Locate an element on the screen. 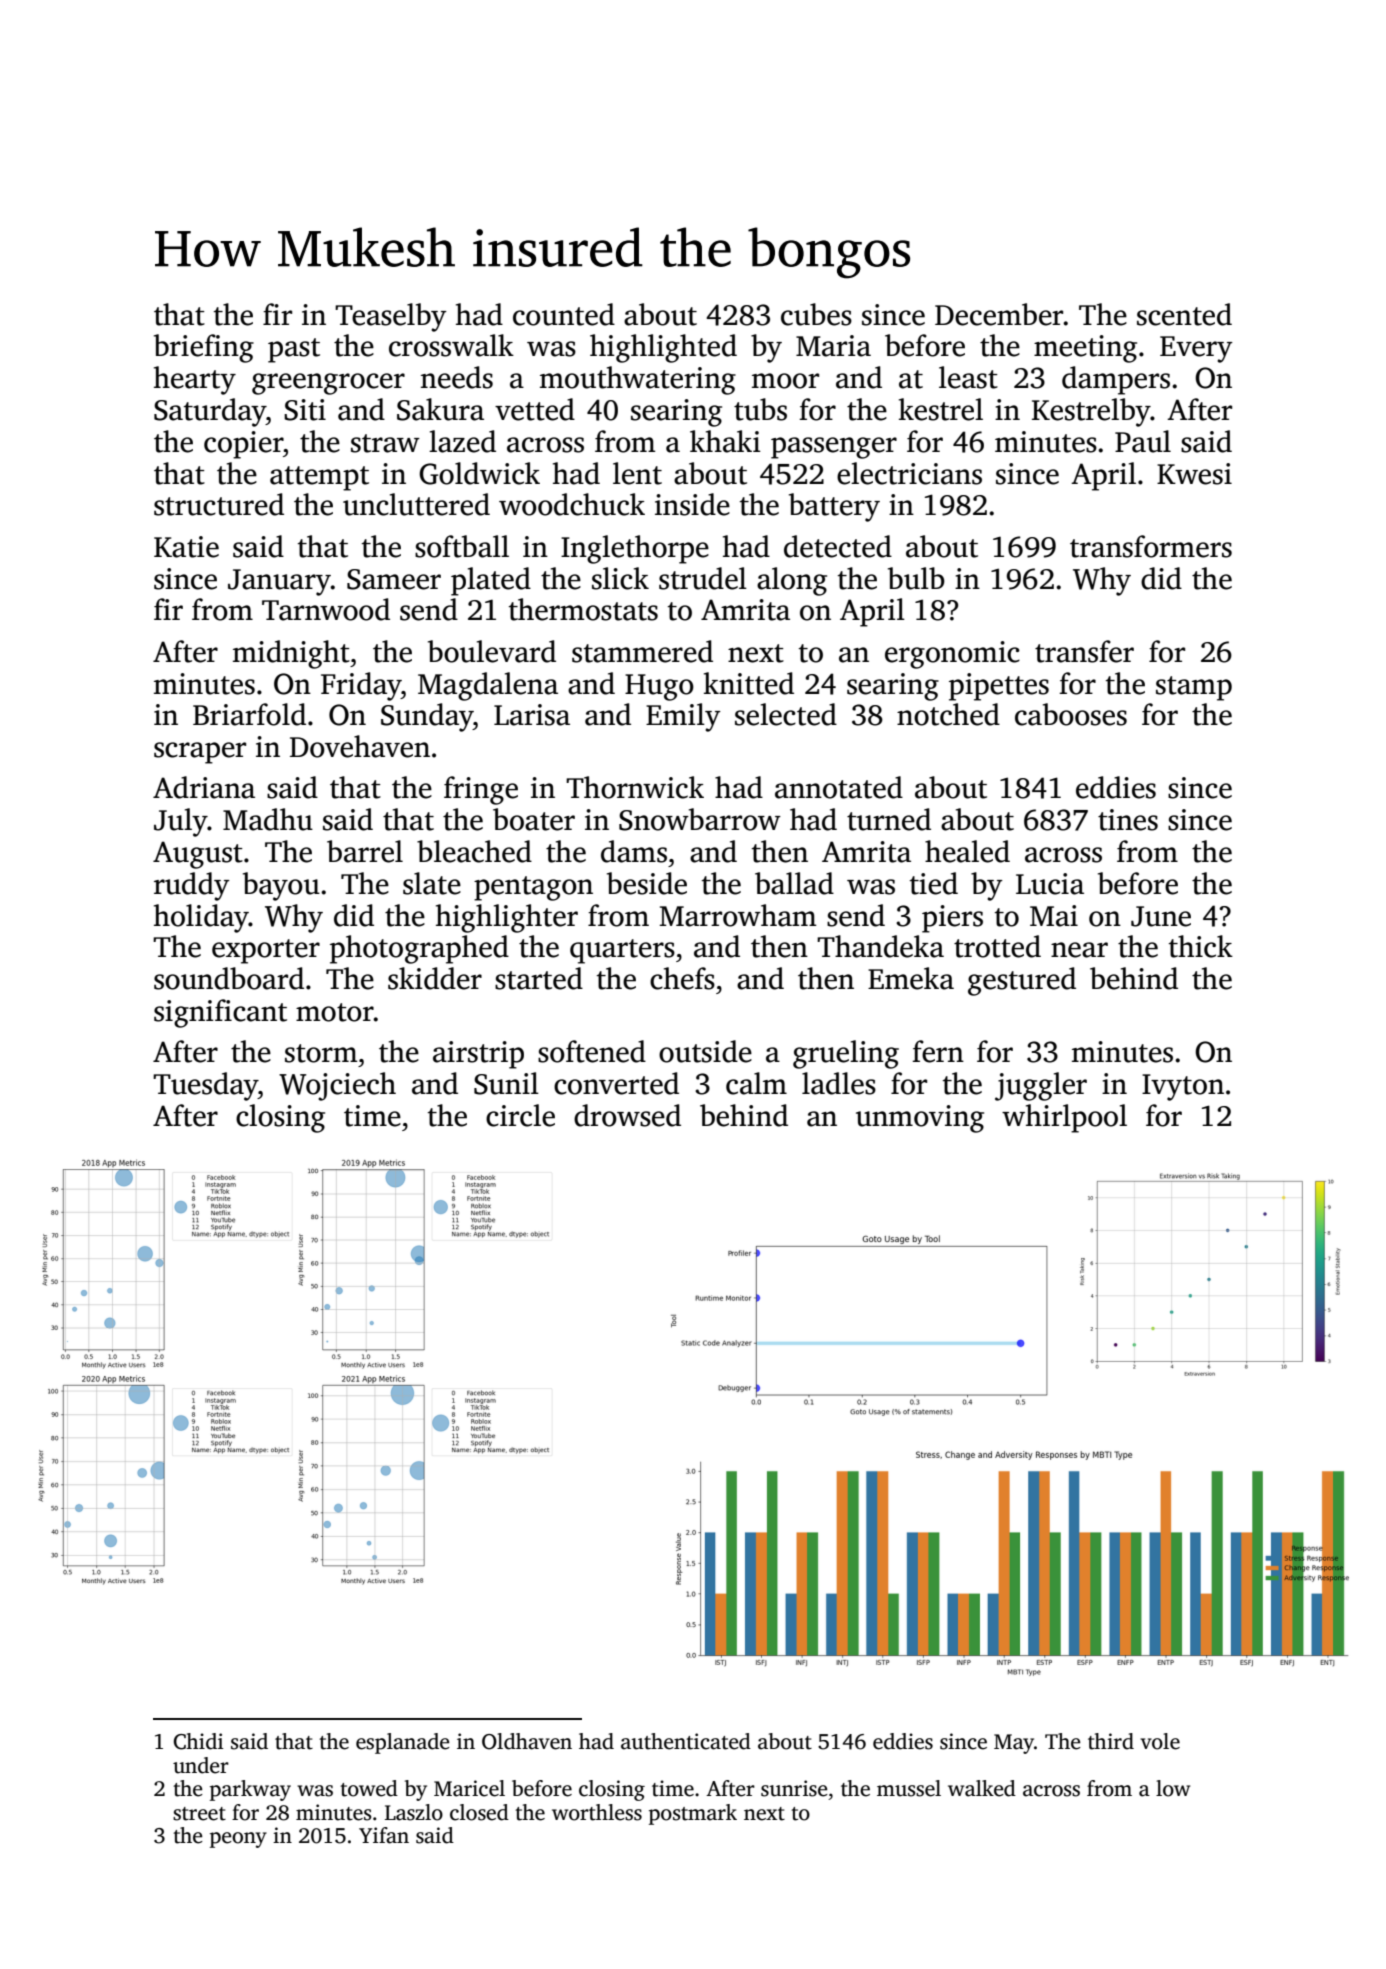 This screenshot has height=1969, width=1386. structured is located at coordinates (219, 504).
